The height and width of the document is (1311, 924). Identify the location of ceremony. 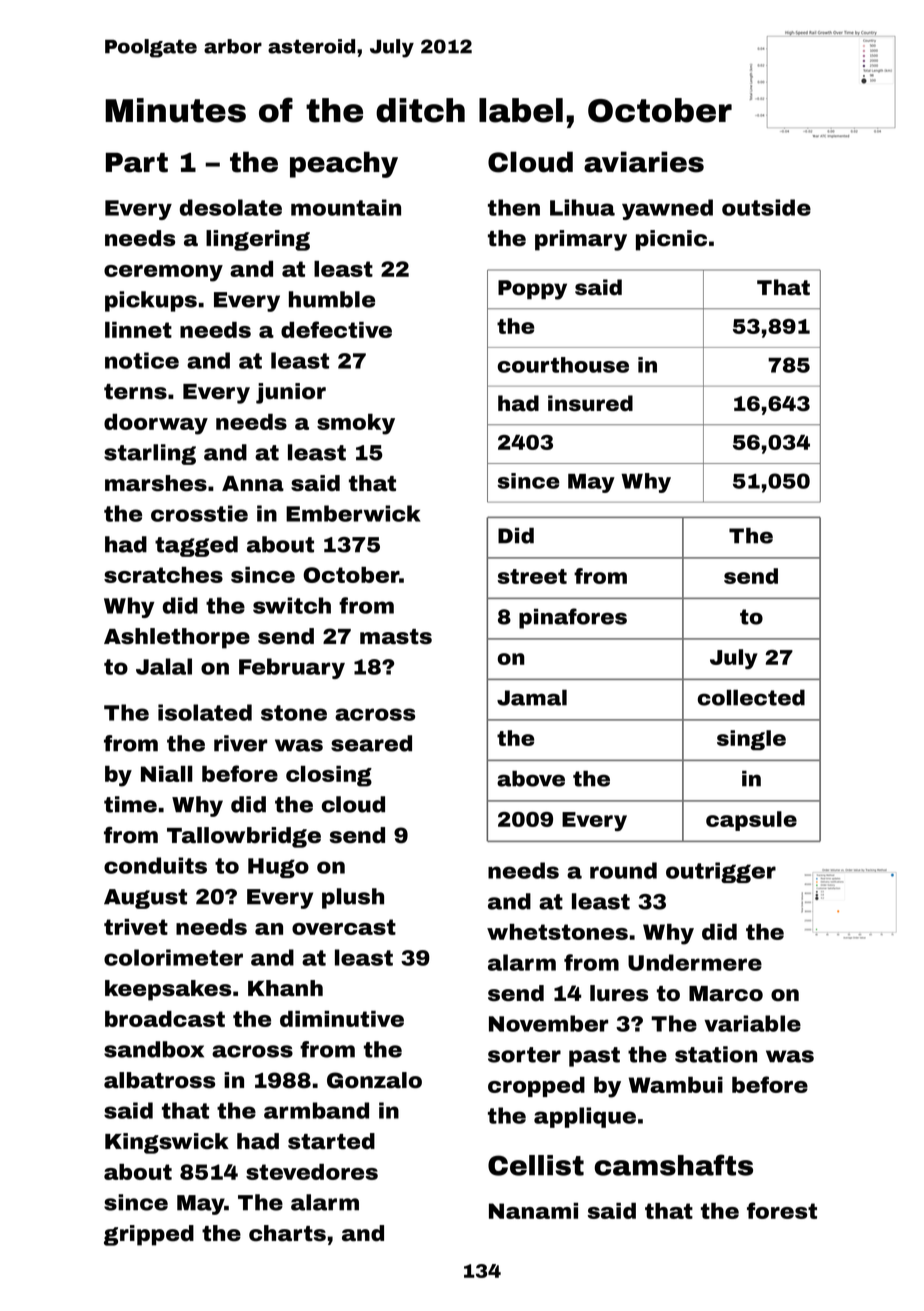
(163, 273).
